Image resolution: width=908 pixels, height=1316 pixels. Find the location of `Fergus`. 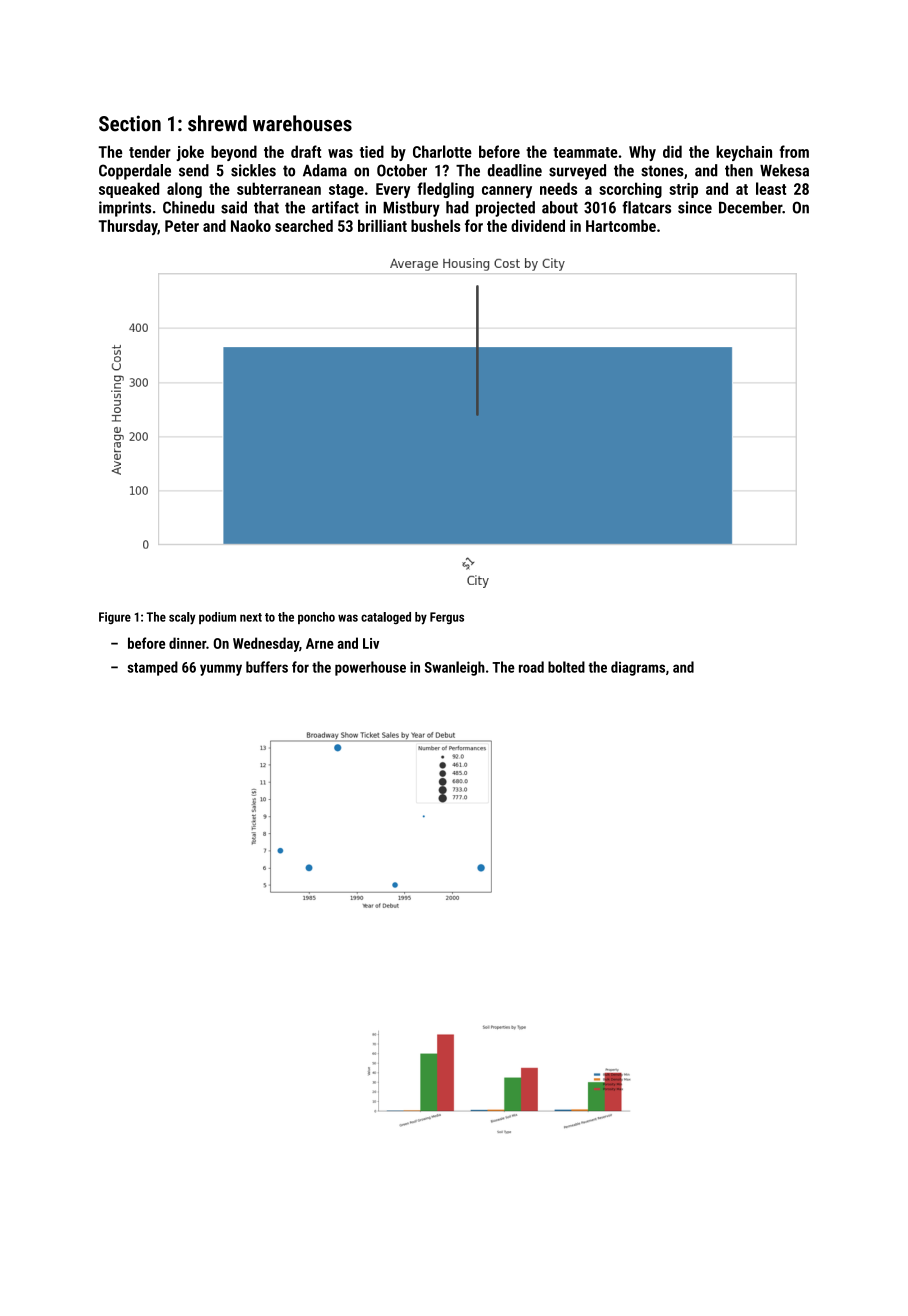

Fergus is located at coordinates (447, 618).
